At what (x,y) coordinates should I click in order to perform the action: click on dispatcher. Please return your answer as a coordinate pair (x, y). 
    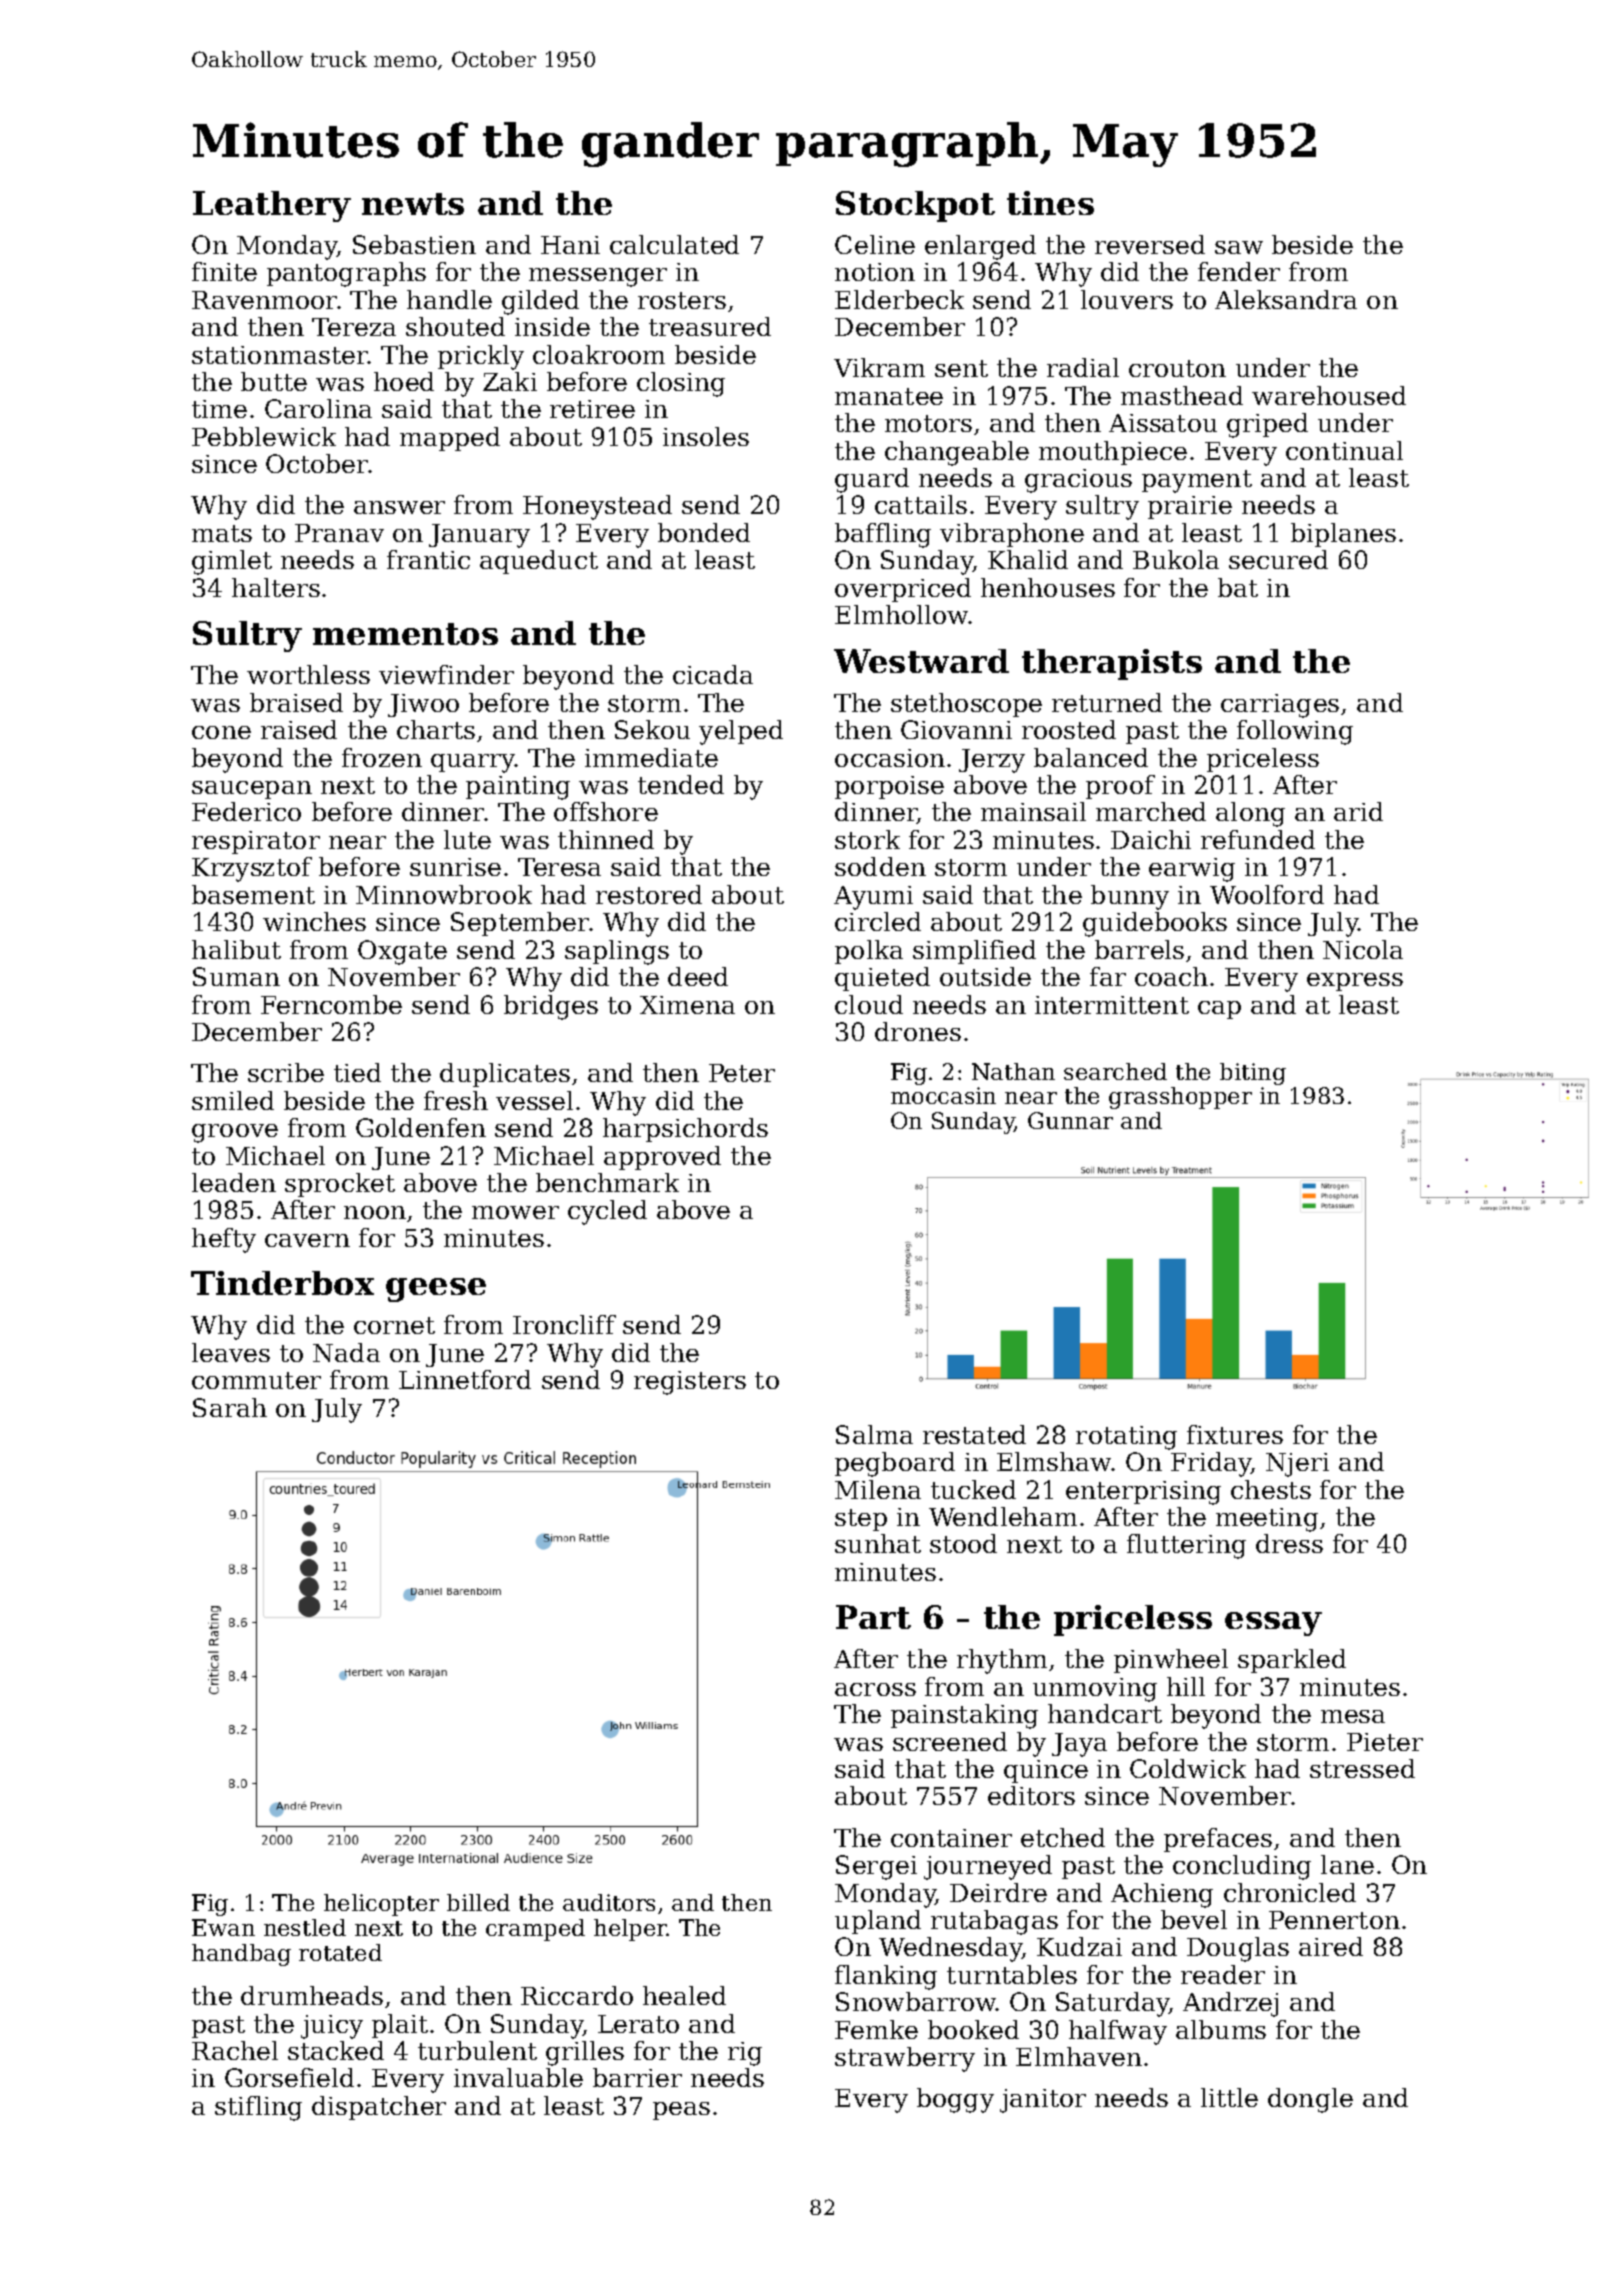
    Looking at the image, I should click on (379, 2108).
